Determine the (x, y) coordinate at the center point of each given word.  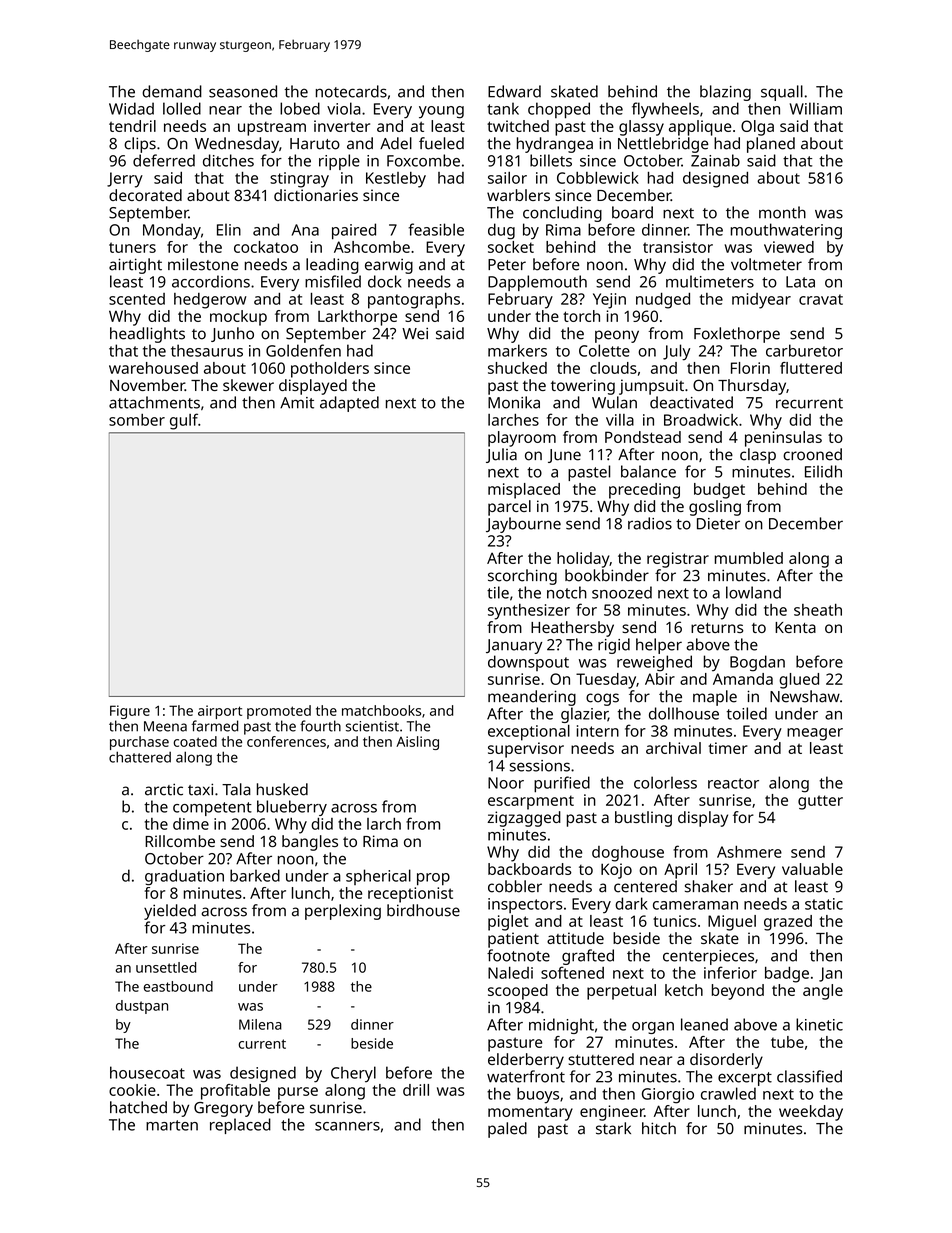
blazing (725, 93)
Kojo (616, 871)
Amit (297, 403)
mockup (238, 318)
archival (673, 748)
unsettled (166, 967)
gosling (715, 508)
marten (172, 1125)
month (782, 212)
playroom (522, 439)
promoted (279, 712)
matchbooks (381, 710)
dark (631, 903)
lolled (182, 108)
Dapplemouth (537, 283)
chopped (559, 110)
